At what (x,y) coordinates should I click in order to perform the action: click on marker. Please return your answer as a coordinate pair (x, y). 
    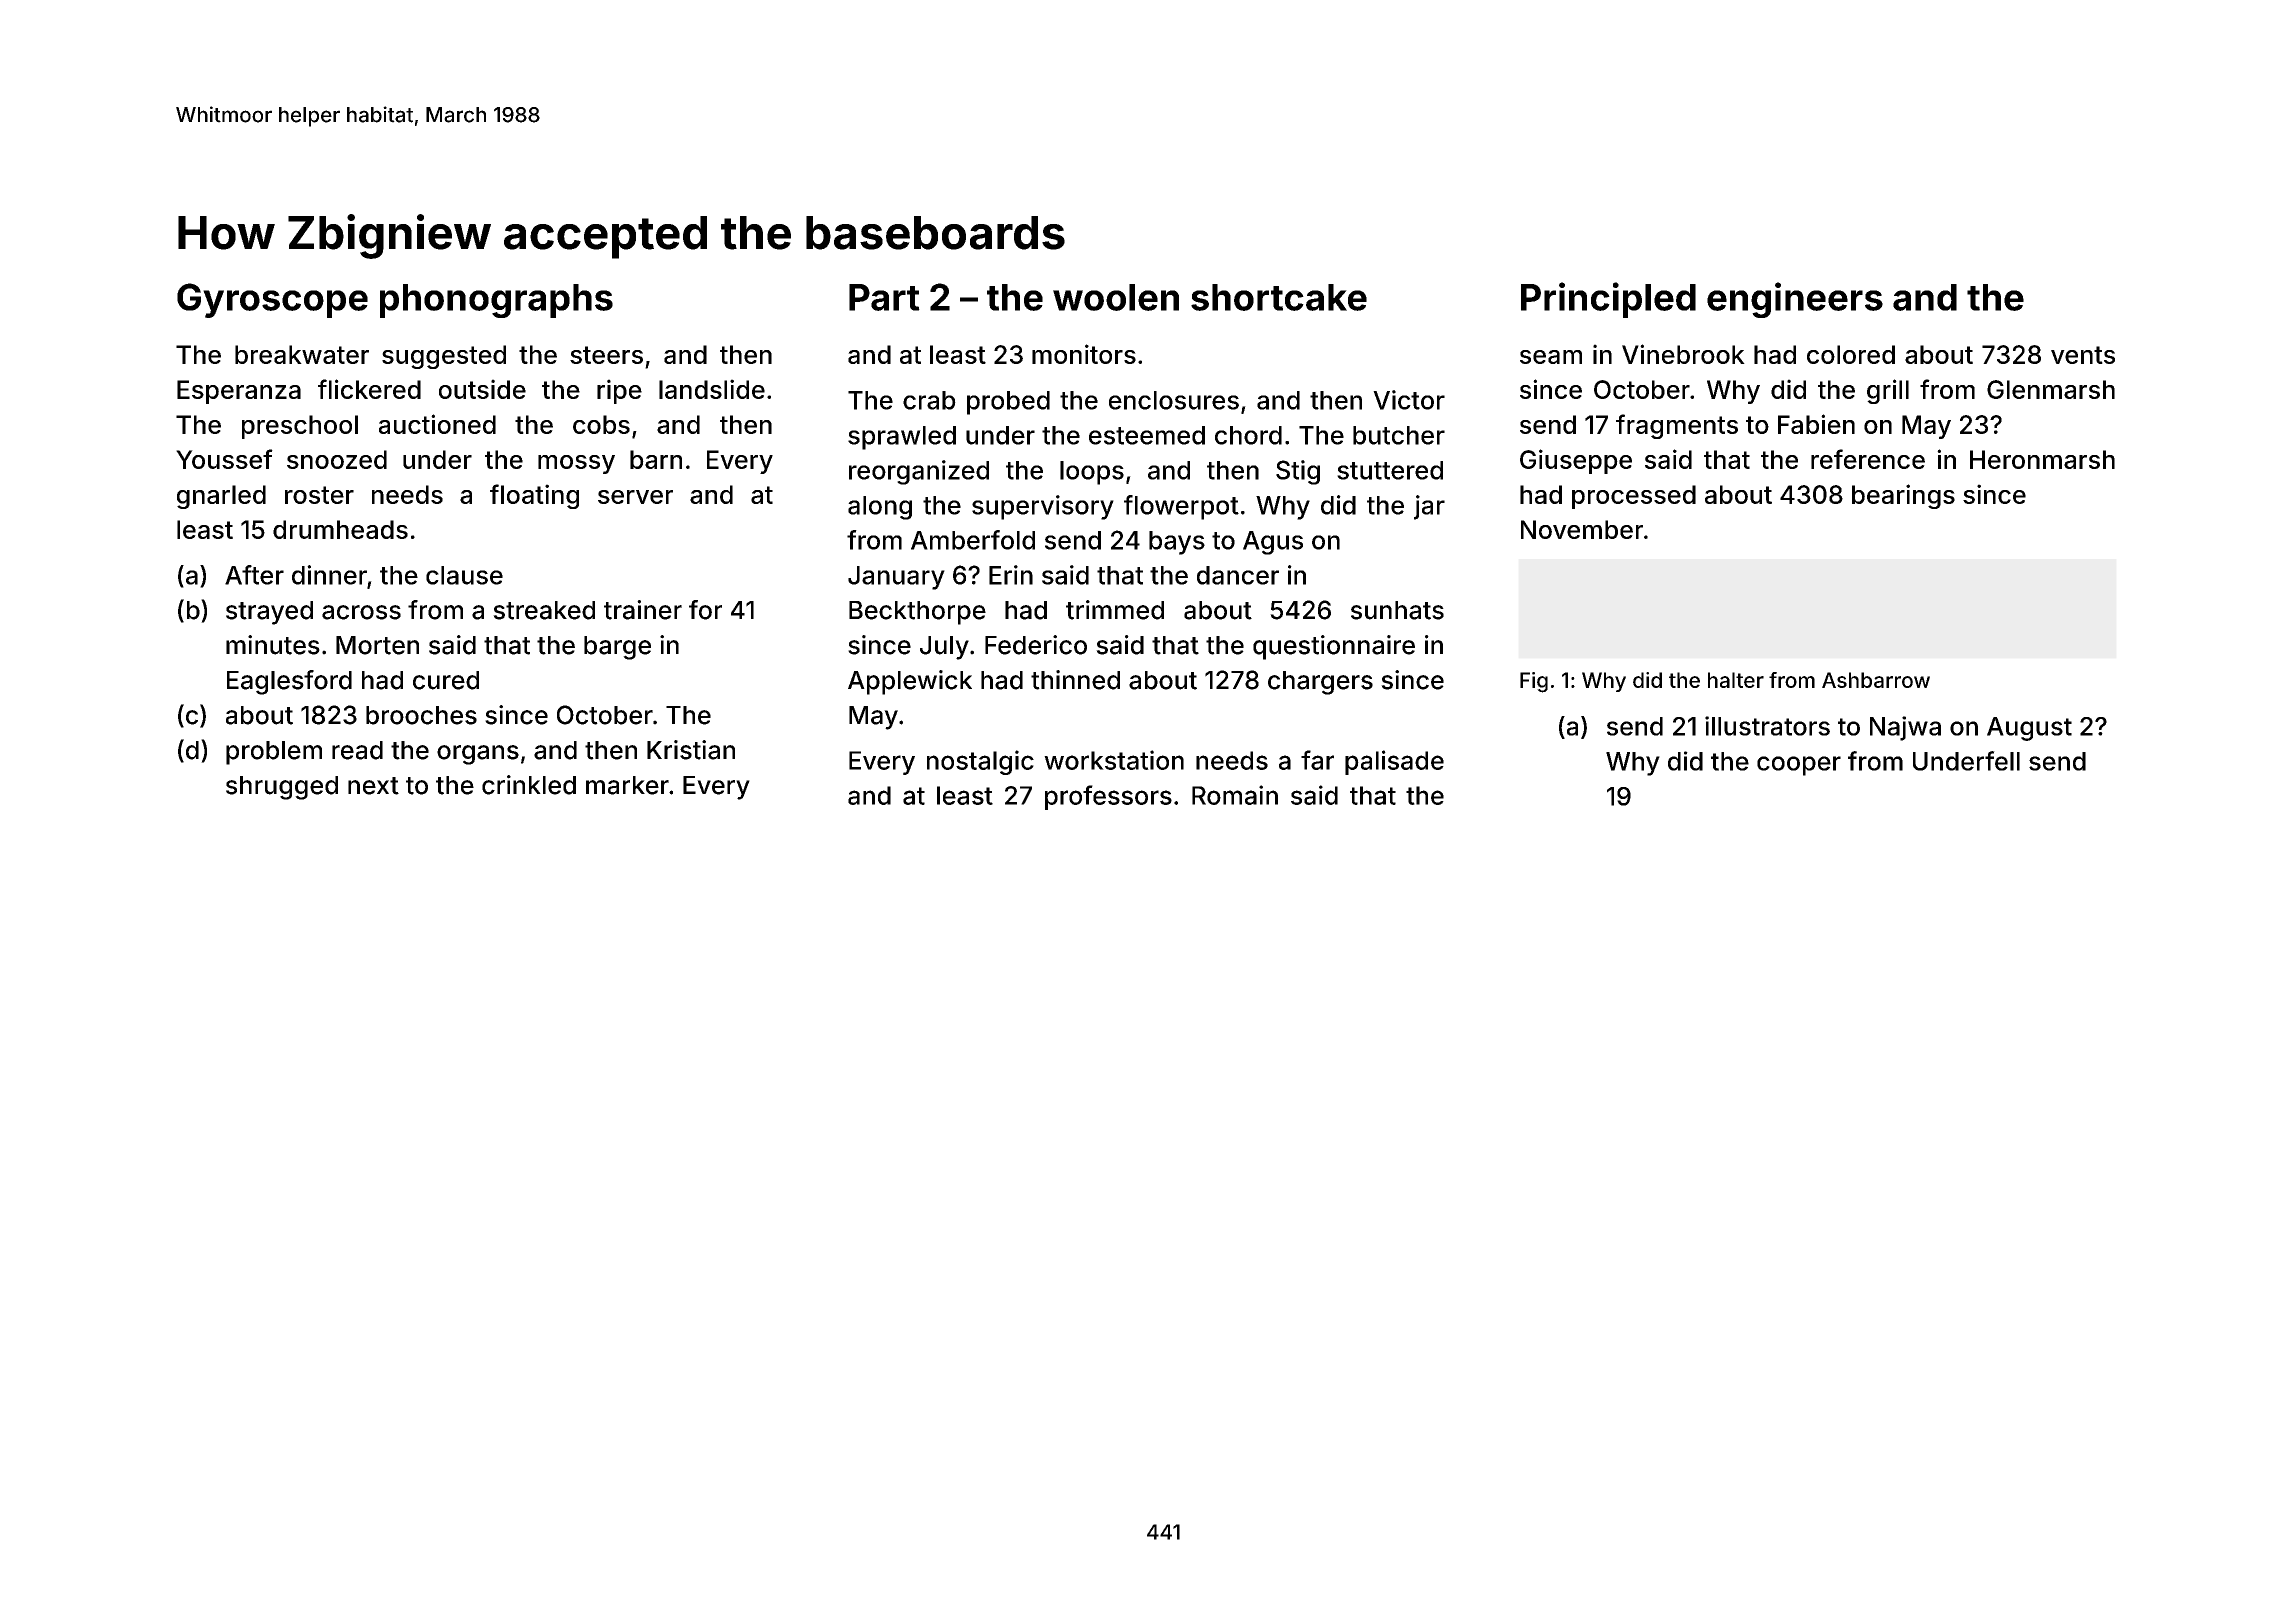
    Looking at the image, I should click on (627, 785).
